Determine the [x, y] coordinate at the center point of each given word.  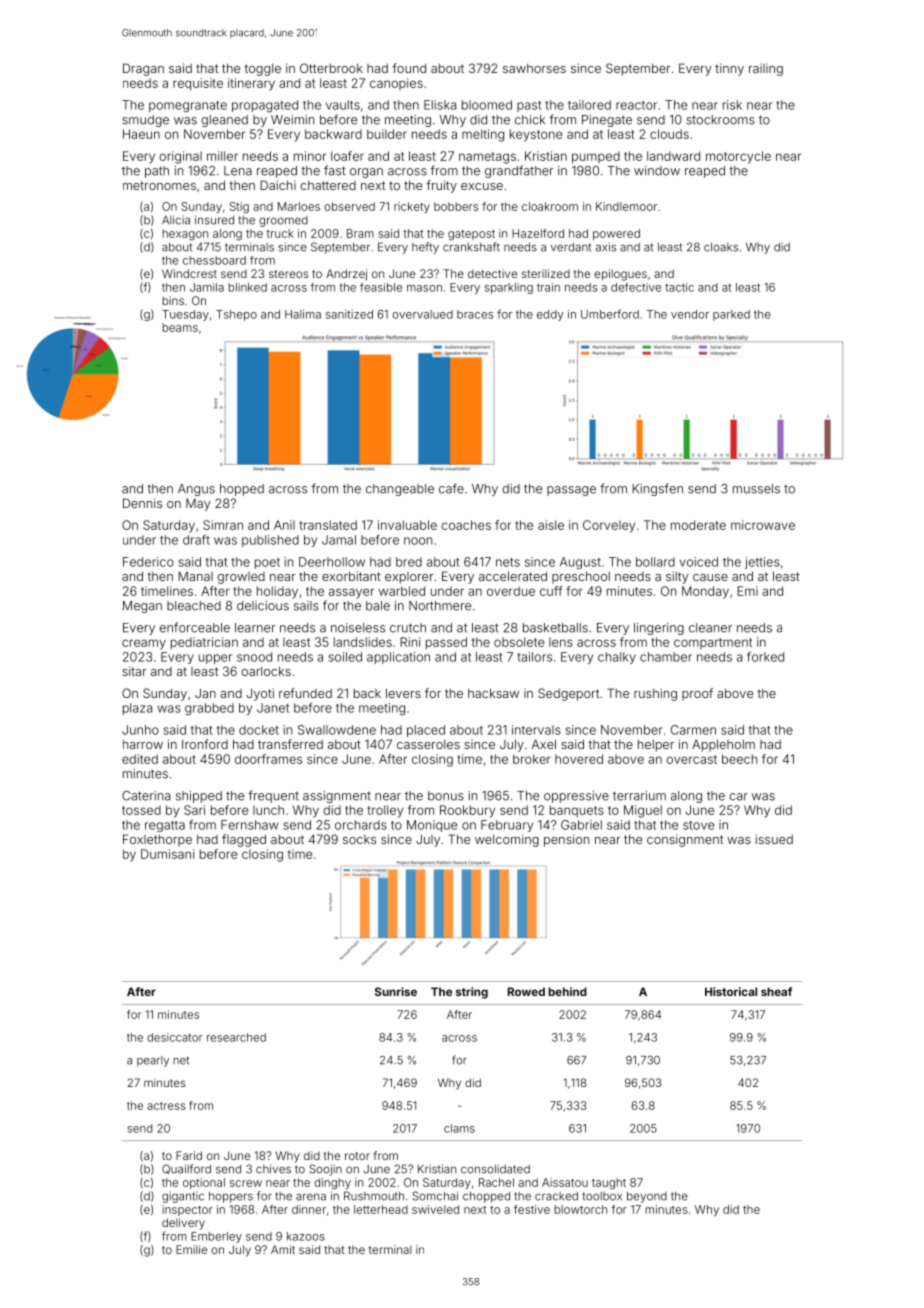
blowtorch [580, 1209]
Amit [283, 1249]
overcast [691, 759]
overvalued [422, 314]
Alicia [176, 220]
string [472, 993]
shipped [199, 797]
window [657, 171]
